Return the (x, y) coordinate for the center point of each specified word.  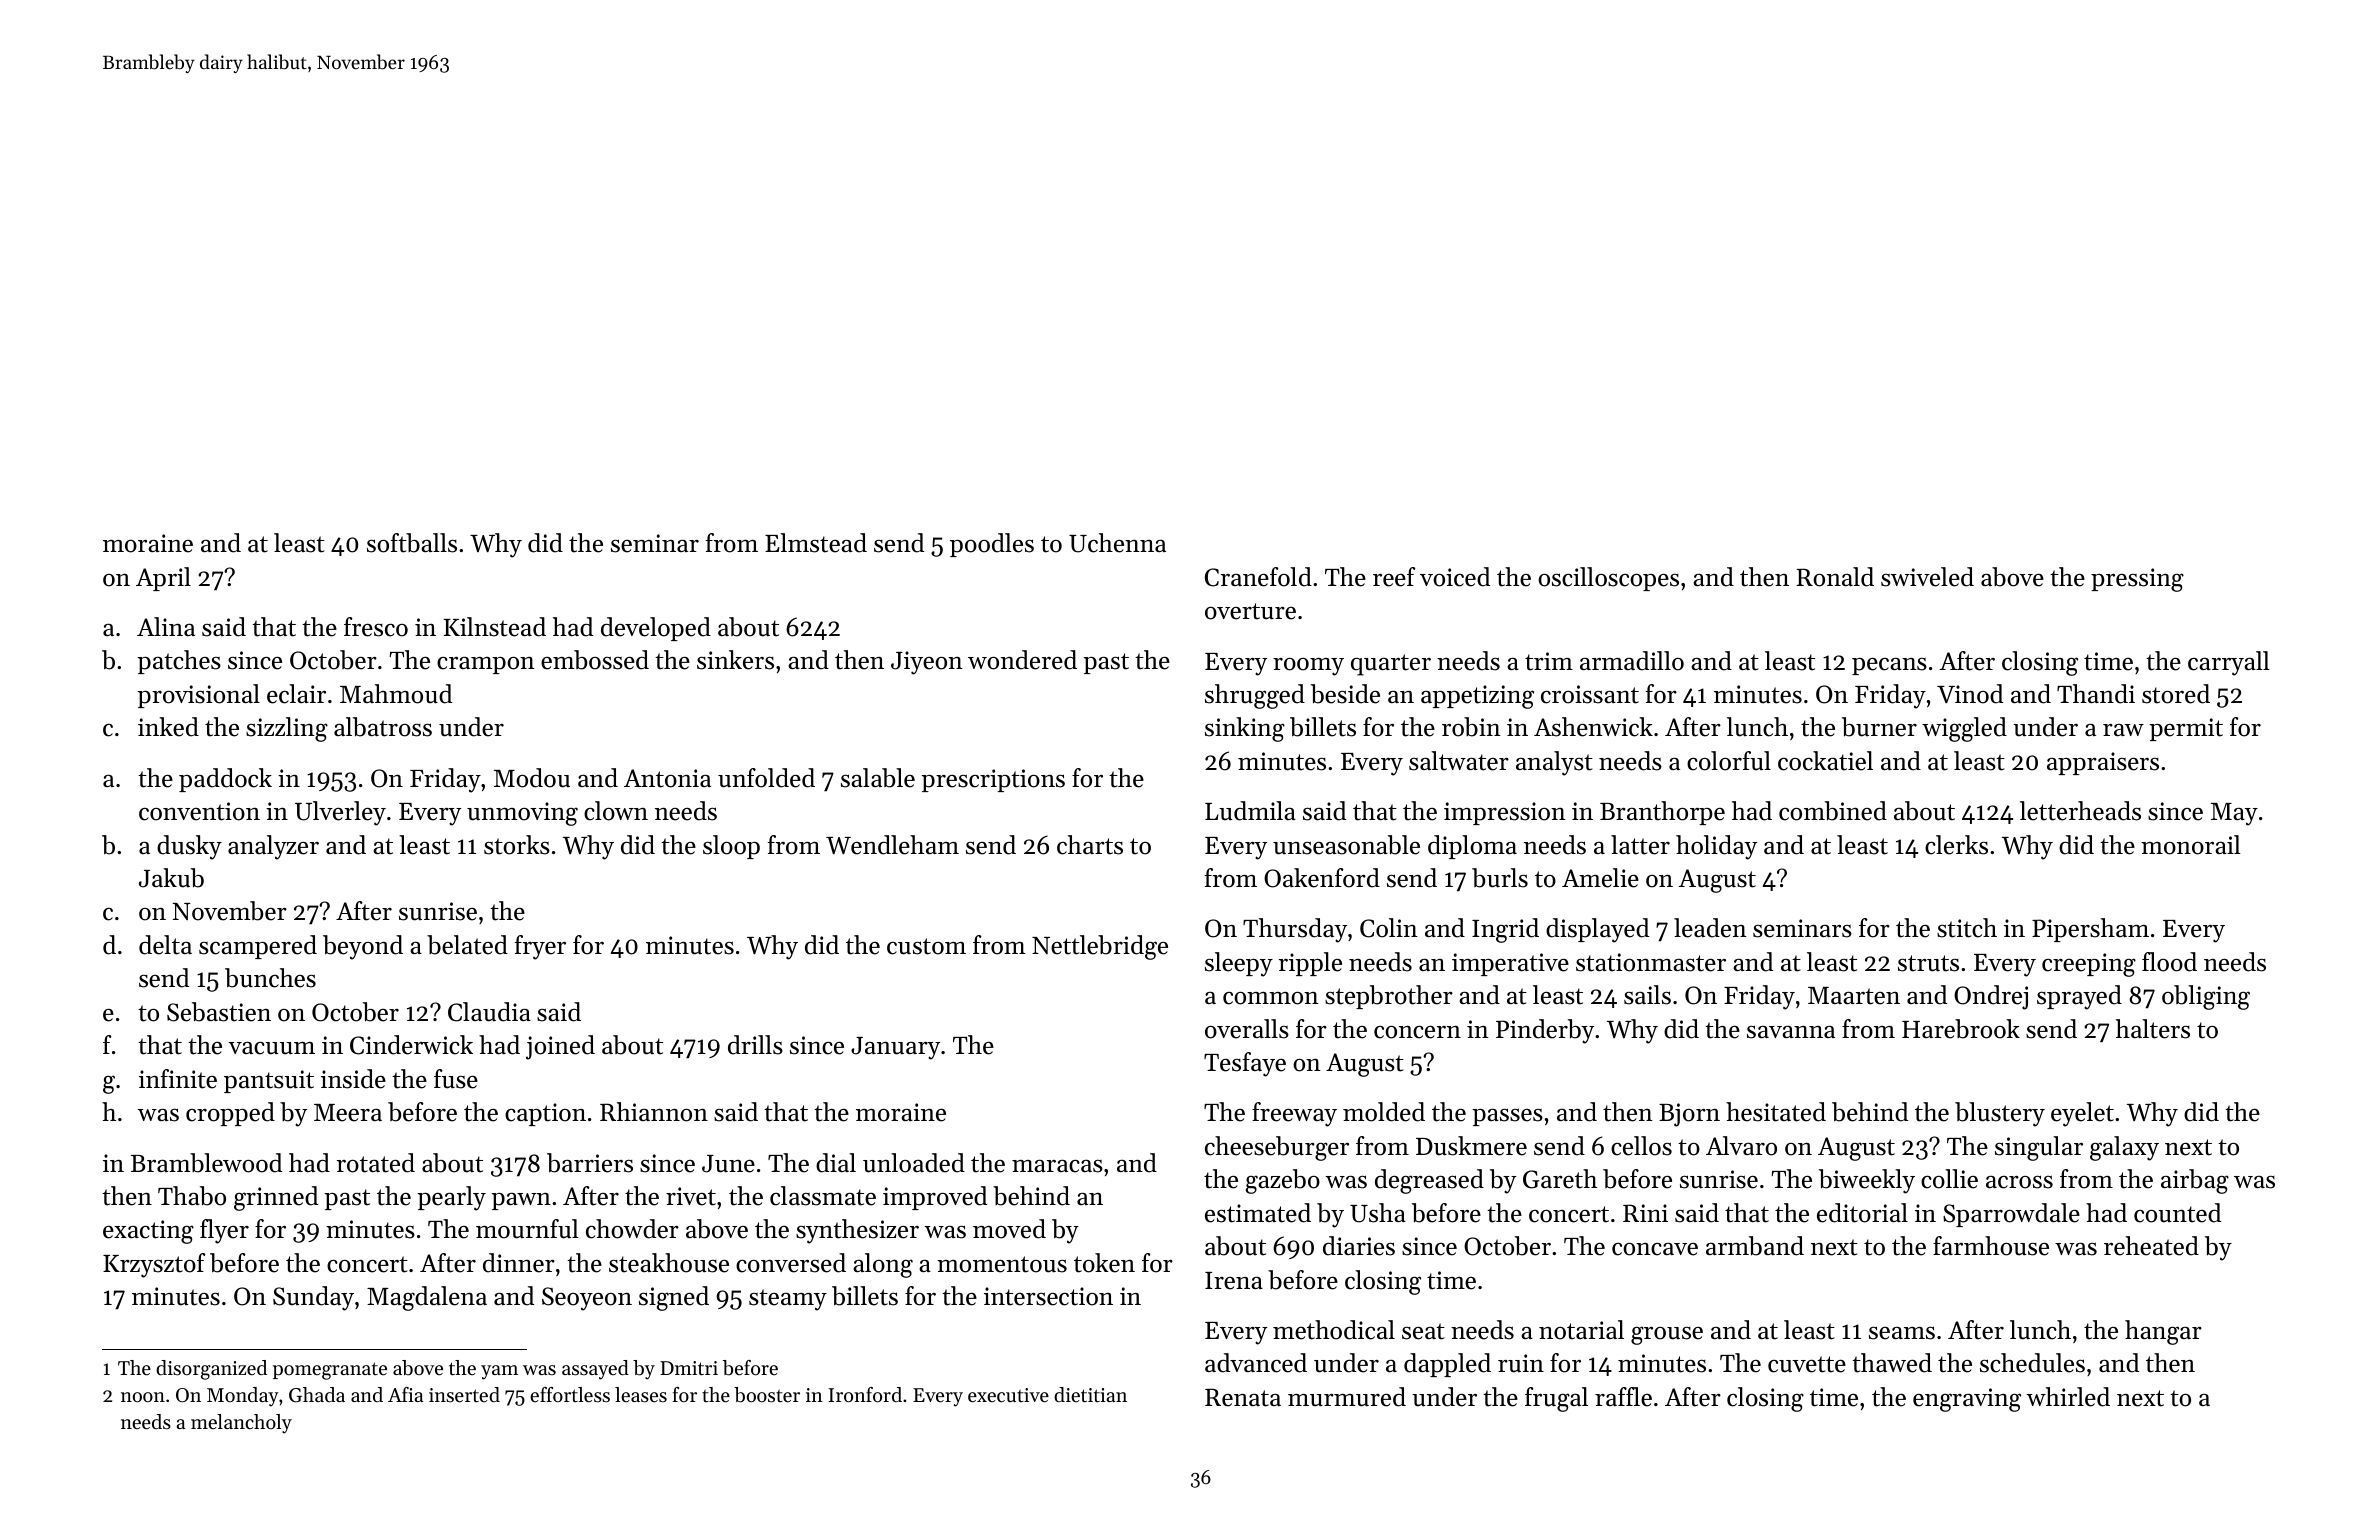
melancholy (241, 1424)
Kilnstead (495, 627)
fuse (456, 1079)
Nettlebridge (1100, 947)
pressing (2137, 580)
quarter (1391, 665)
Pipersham (2090, 930)
